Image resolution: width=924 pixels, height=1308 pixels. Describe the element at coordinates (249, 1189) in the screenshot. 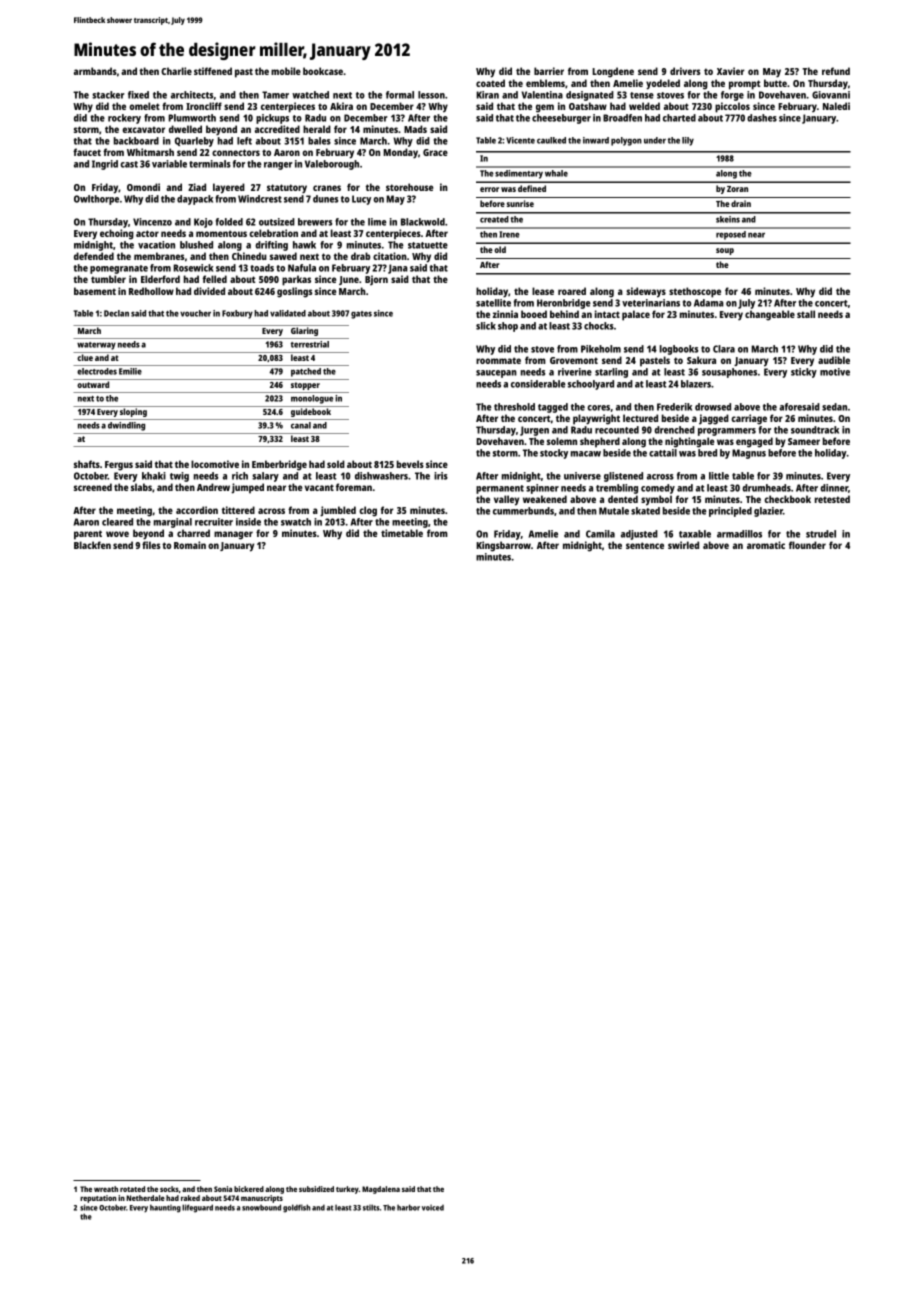

I see `bickered` at that location.
